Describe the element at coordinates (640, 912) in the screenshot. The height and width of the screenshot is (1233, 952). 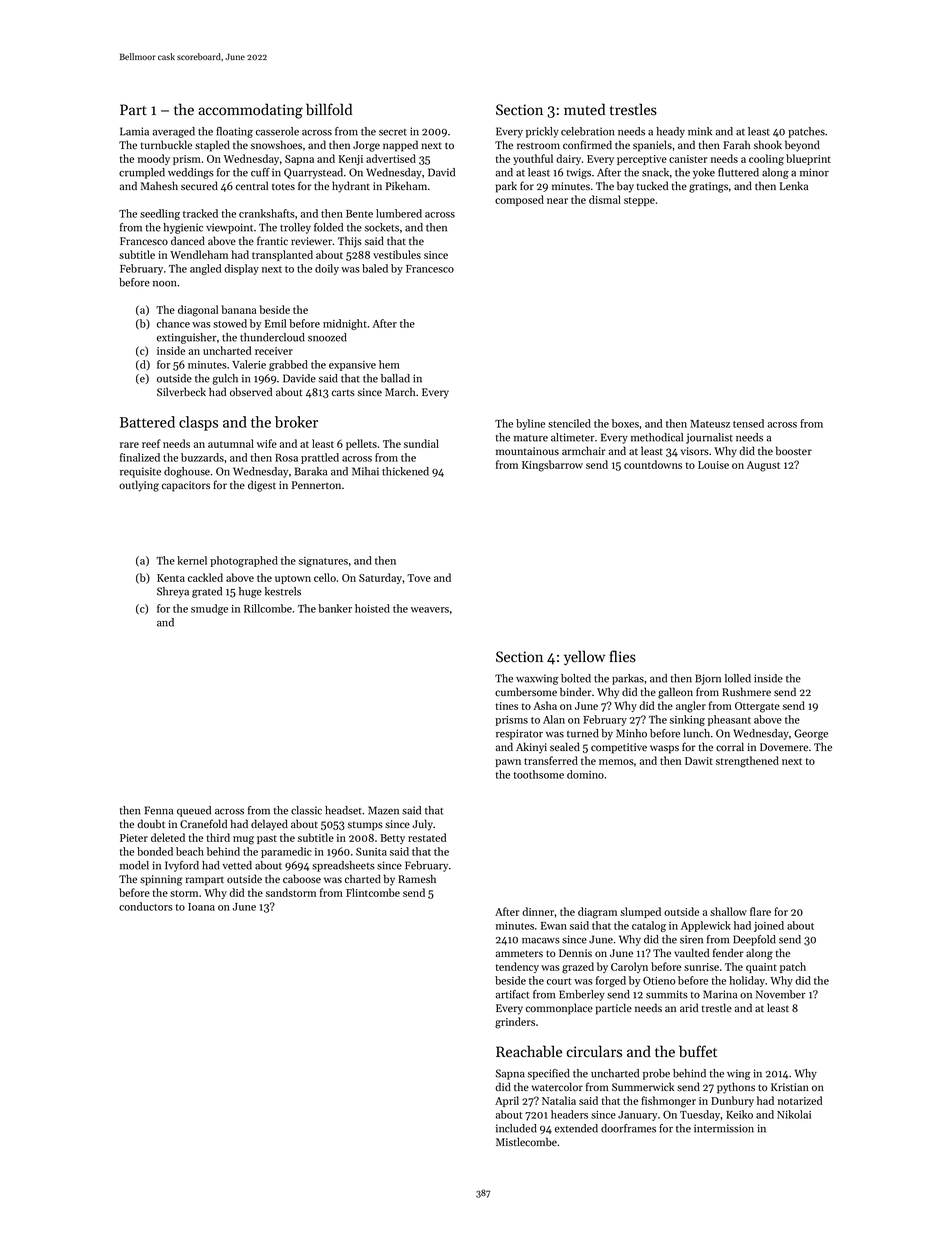
I see `slumped` at that location.
